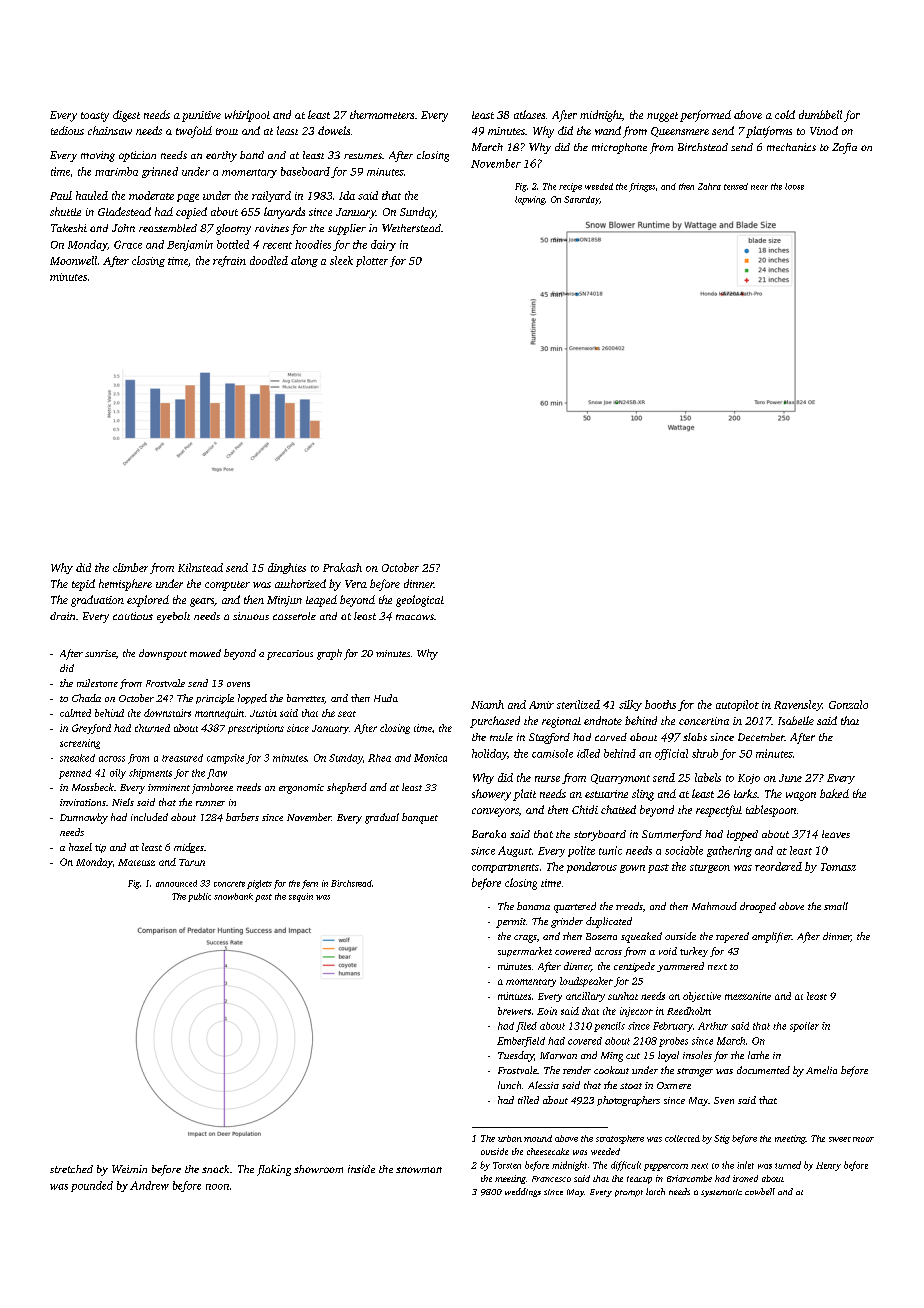 The image size is (924, 1308). I want to click on gathering, so click(729, 851).
